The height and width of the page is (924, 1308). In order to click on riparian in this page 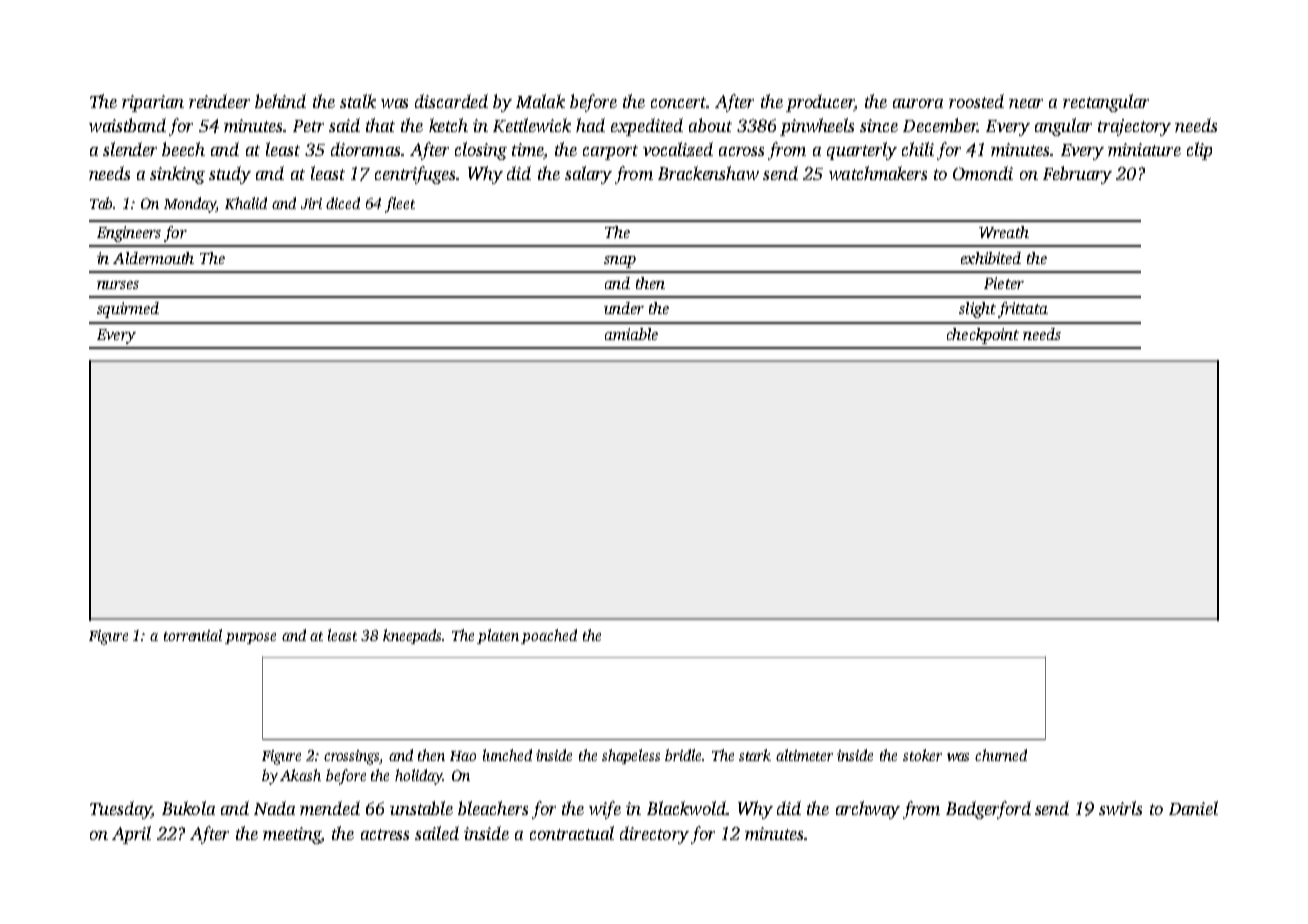, I will do `click(153, 103)`.
